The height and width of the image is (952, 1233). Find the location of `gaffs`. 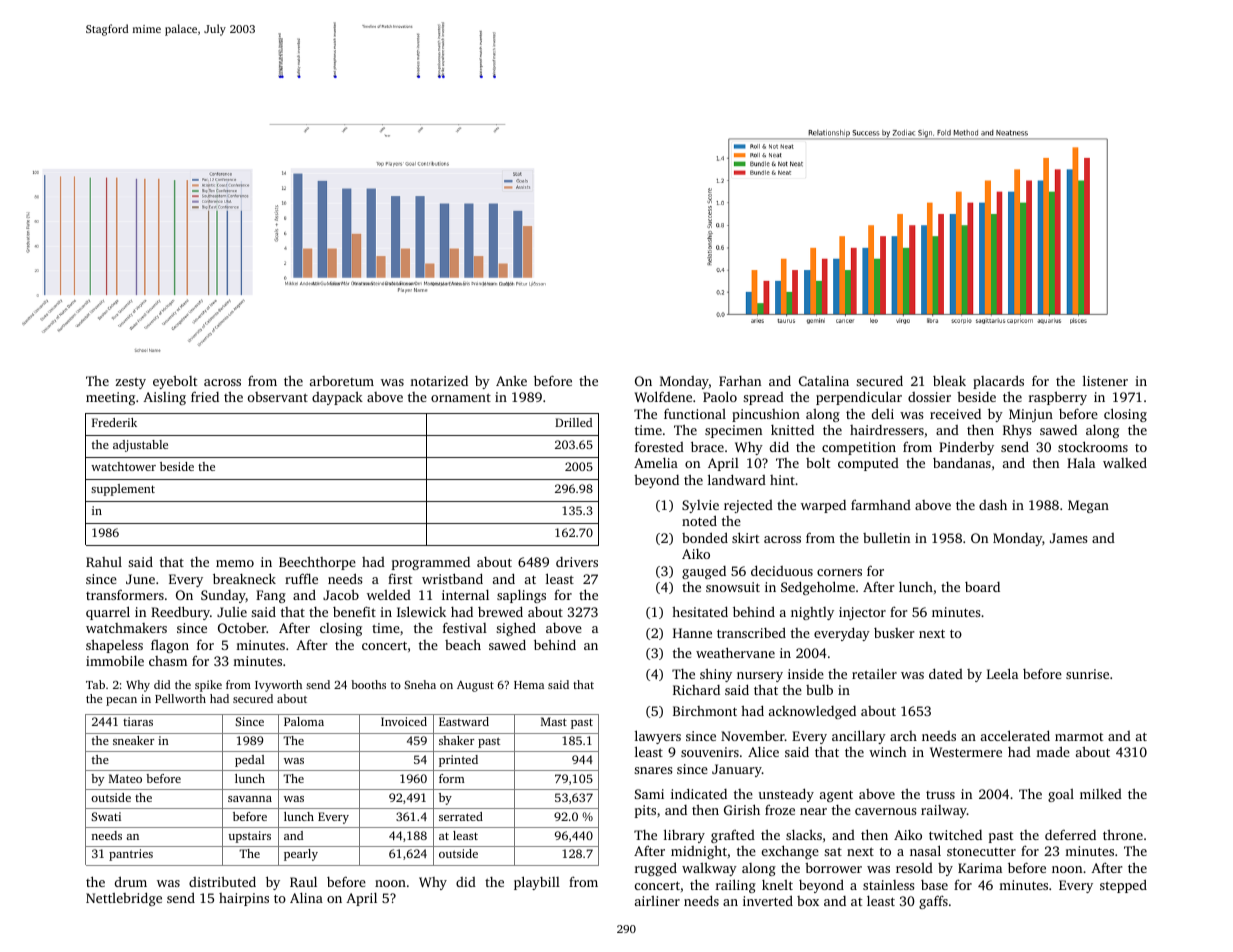

gaffs is located at coordinates (933, 902).
